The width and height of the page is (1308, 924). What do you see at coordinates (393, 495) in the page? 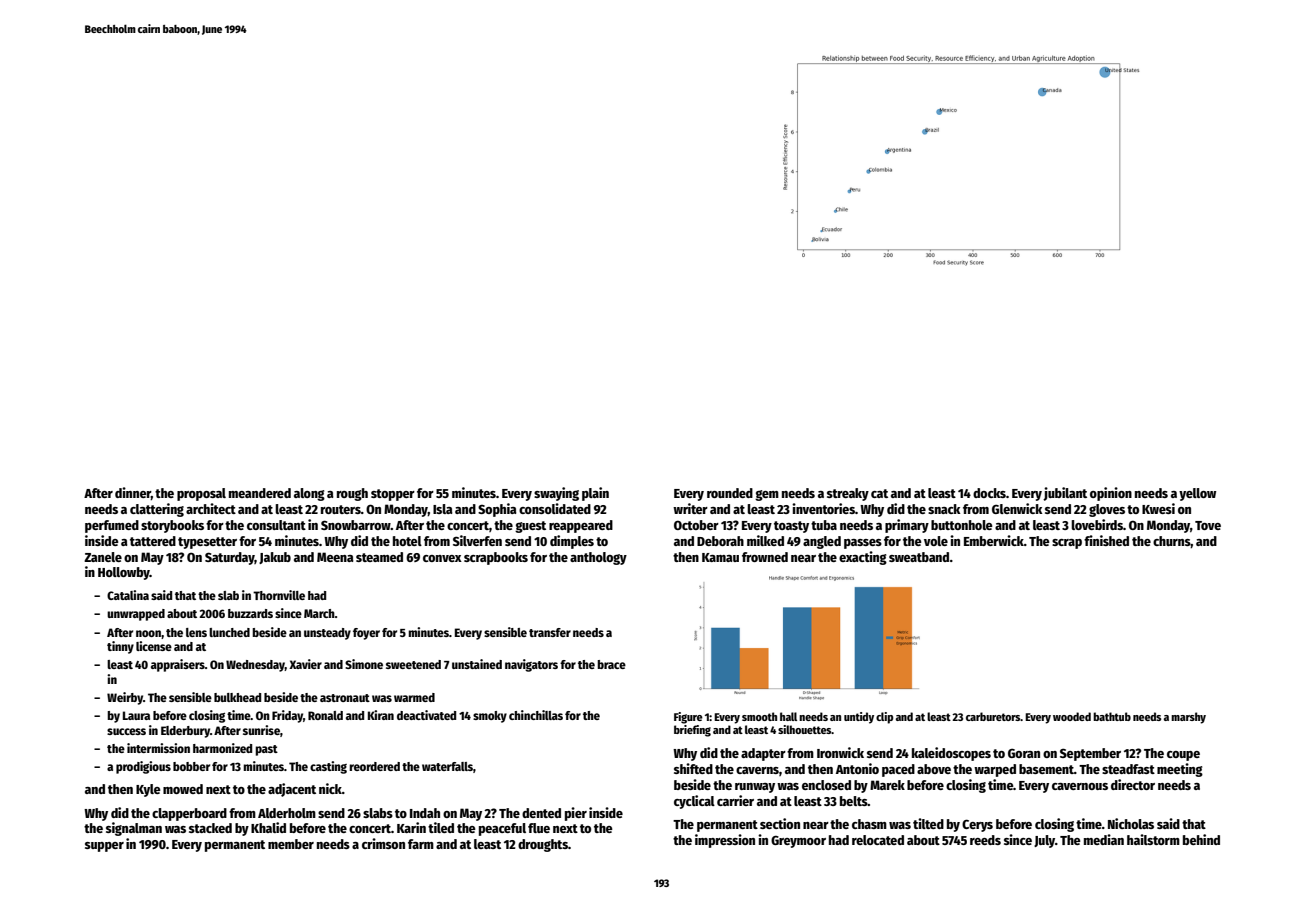
I see `stopper` at bounding box center [393, 495].
